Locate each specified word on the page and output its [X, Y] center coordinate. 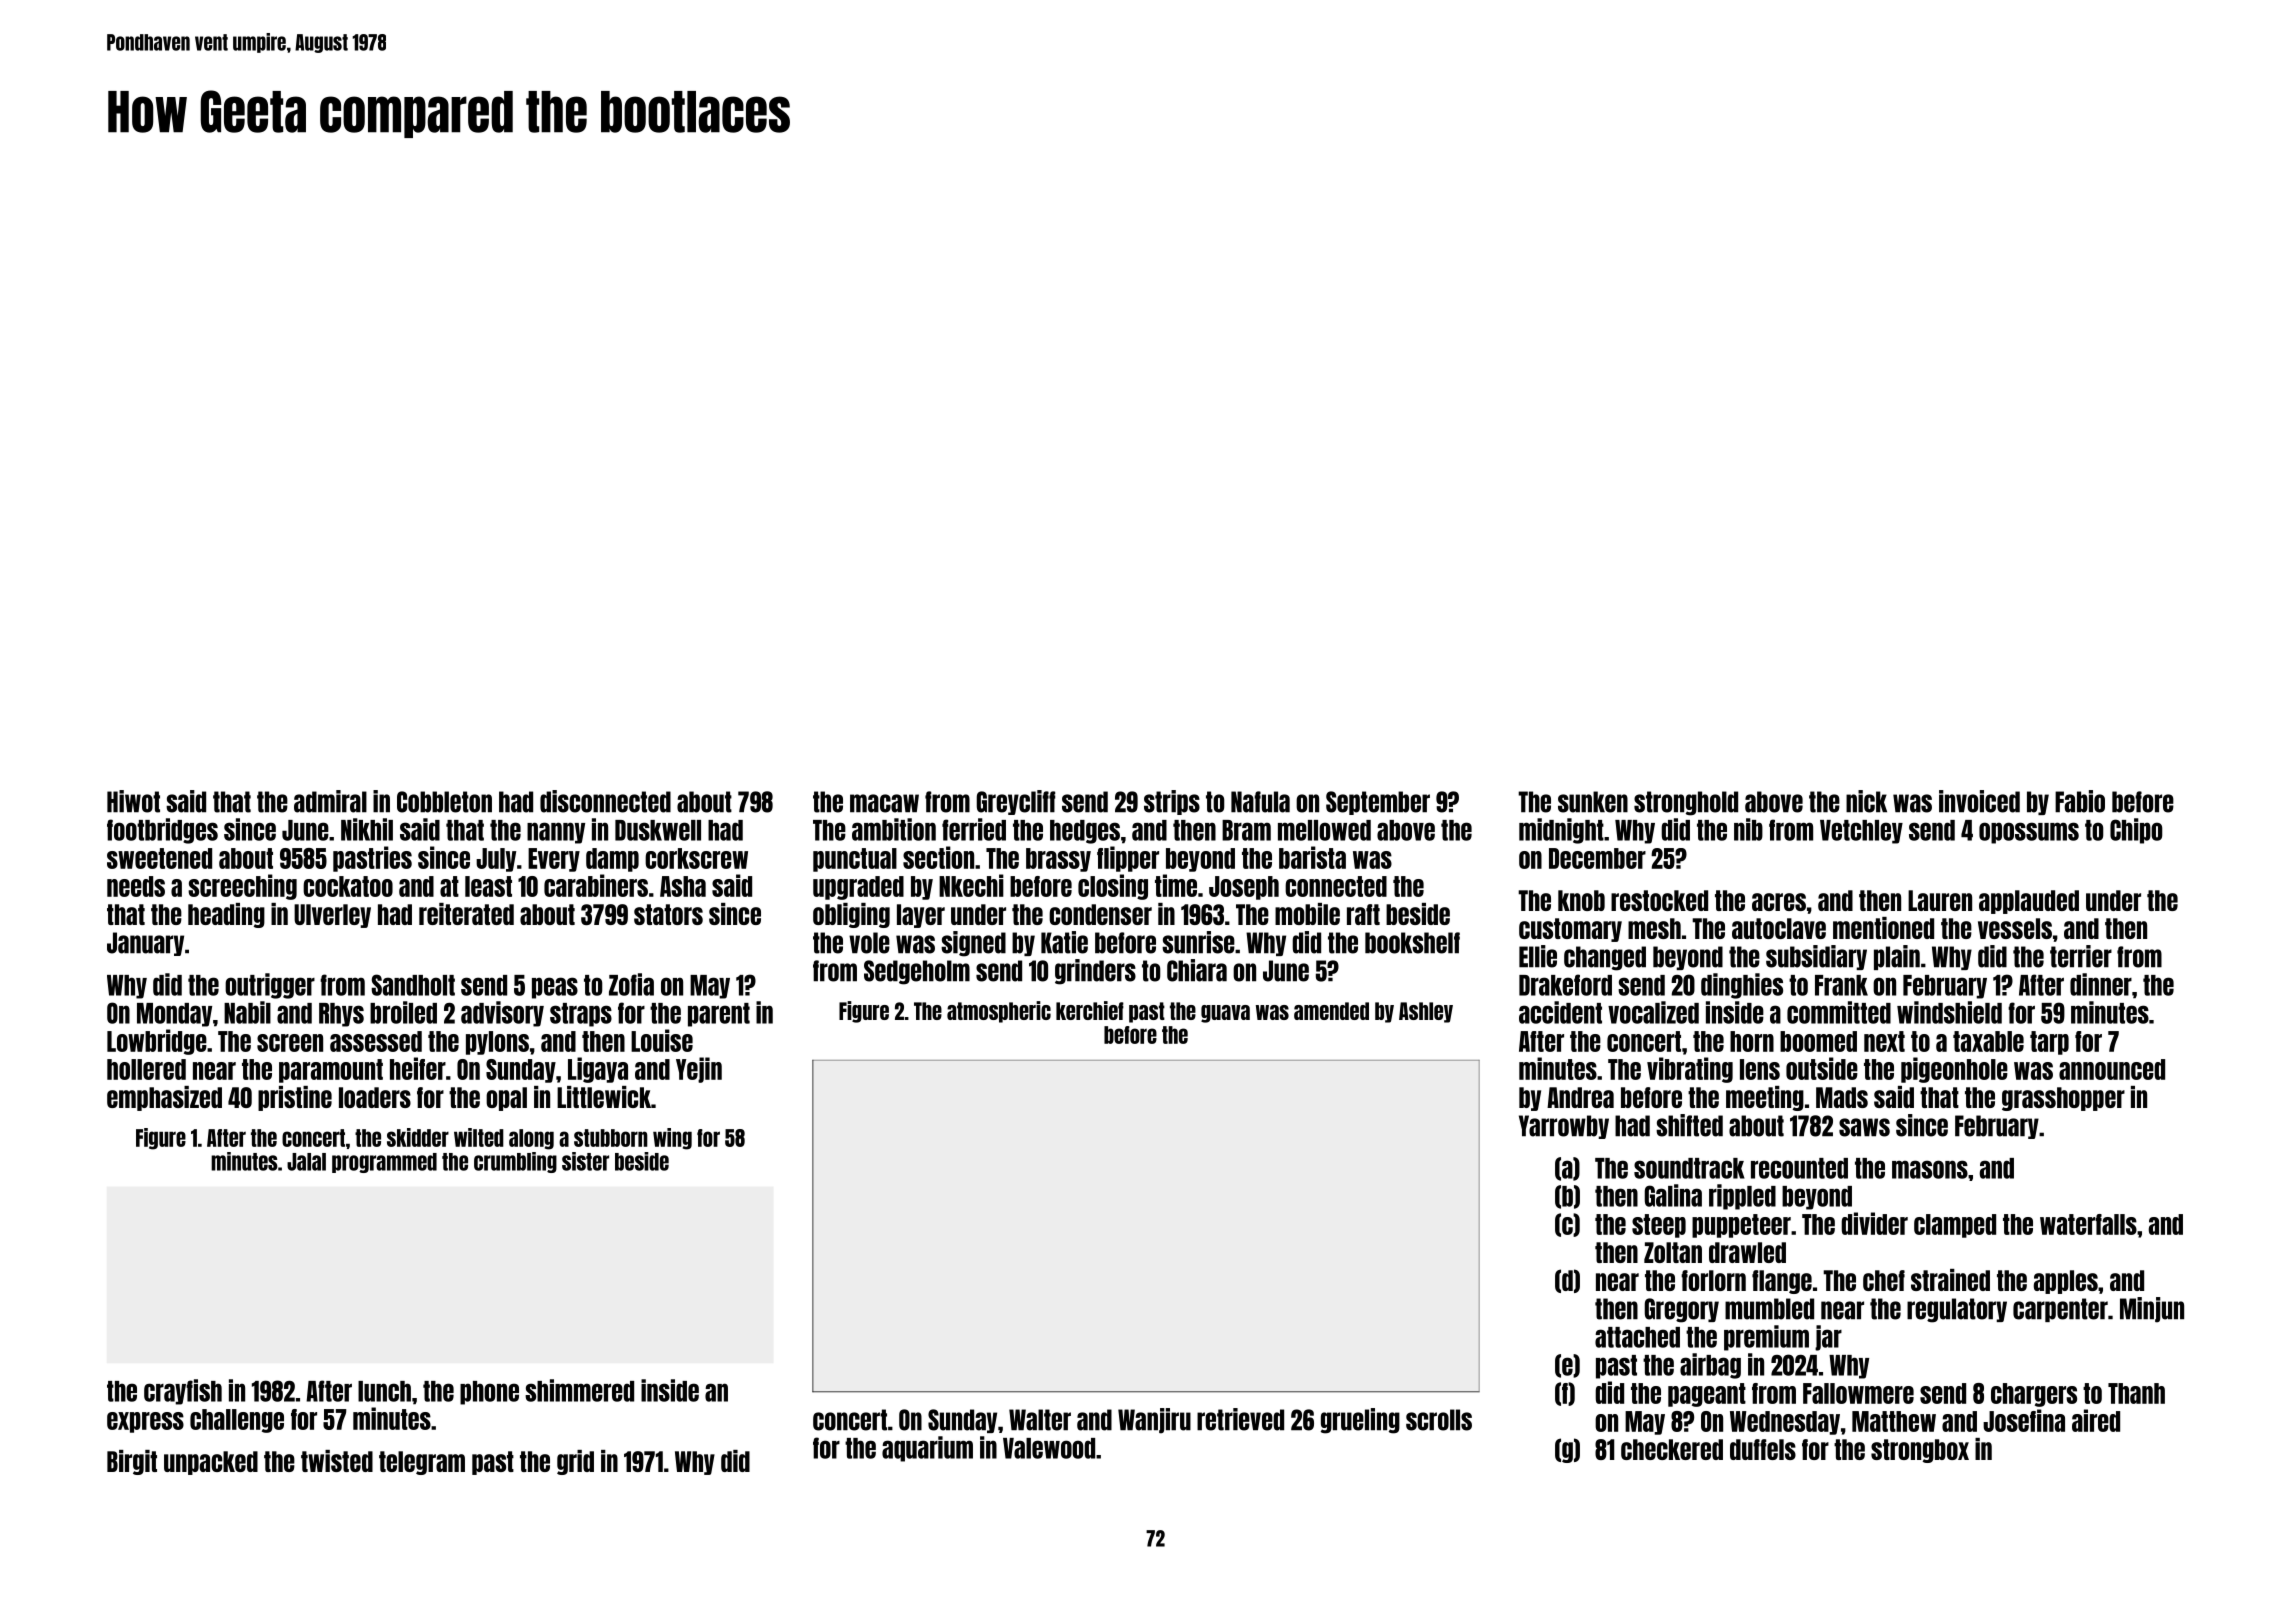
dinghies [1742, 986]
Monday [174, 1015]
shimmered [579, 1390]
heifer [418, 1068]
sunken [1593, 802]
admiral [330, 801]
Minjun [2152, 1310]
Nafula [1260, 802]
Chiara [1197, 970]
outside [1822, 1068]
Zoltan [1673, 1252]
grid [575, 1462]
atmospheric [999, 1012]
